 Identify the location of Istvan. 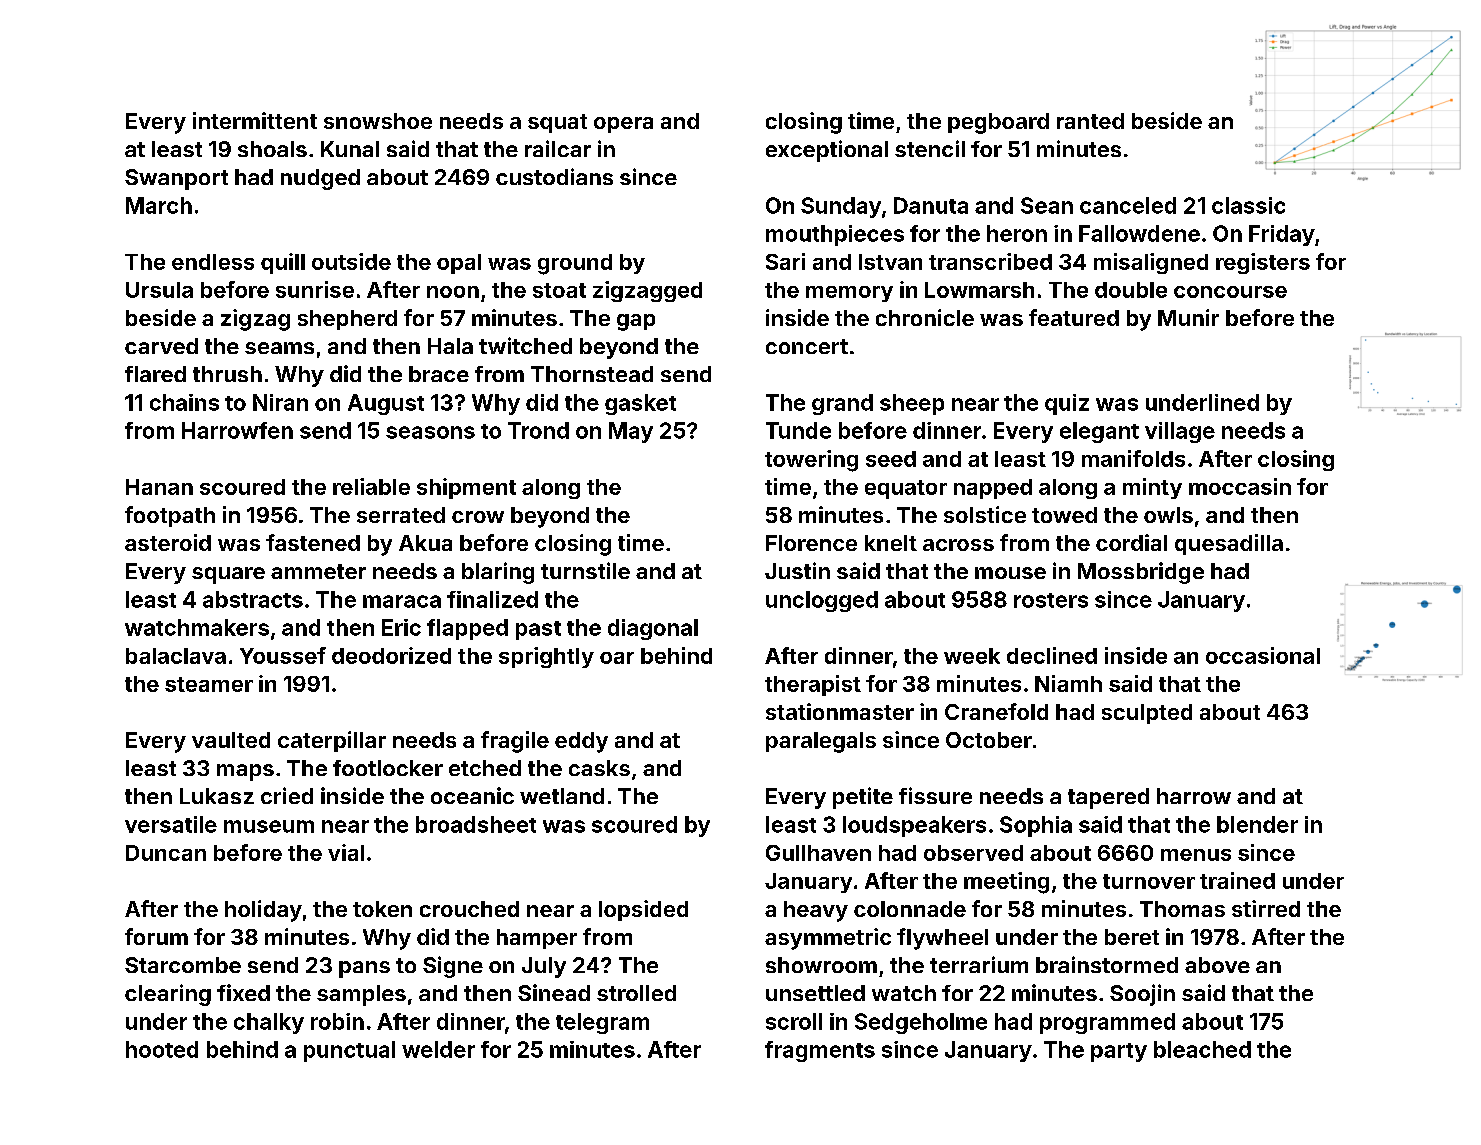
(890, 262).
